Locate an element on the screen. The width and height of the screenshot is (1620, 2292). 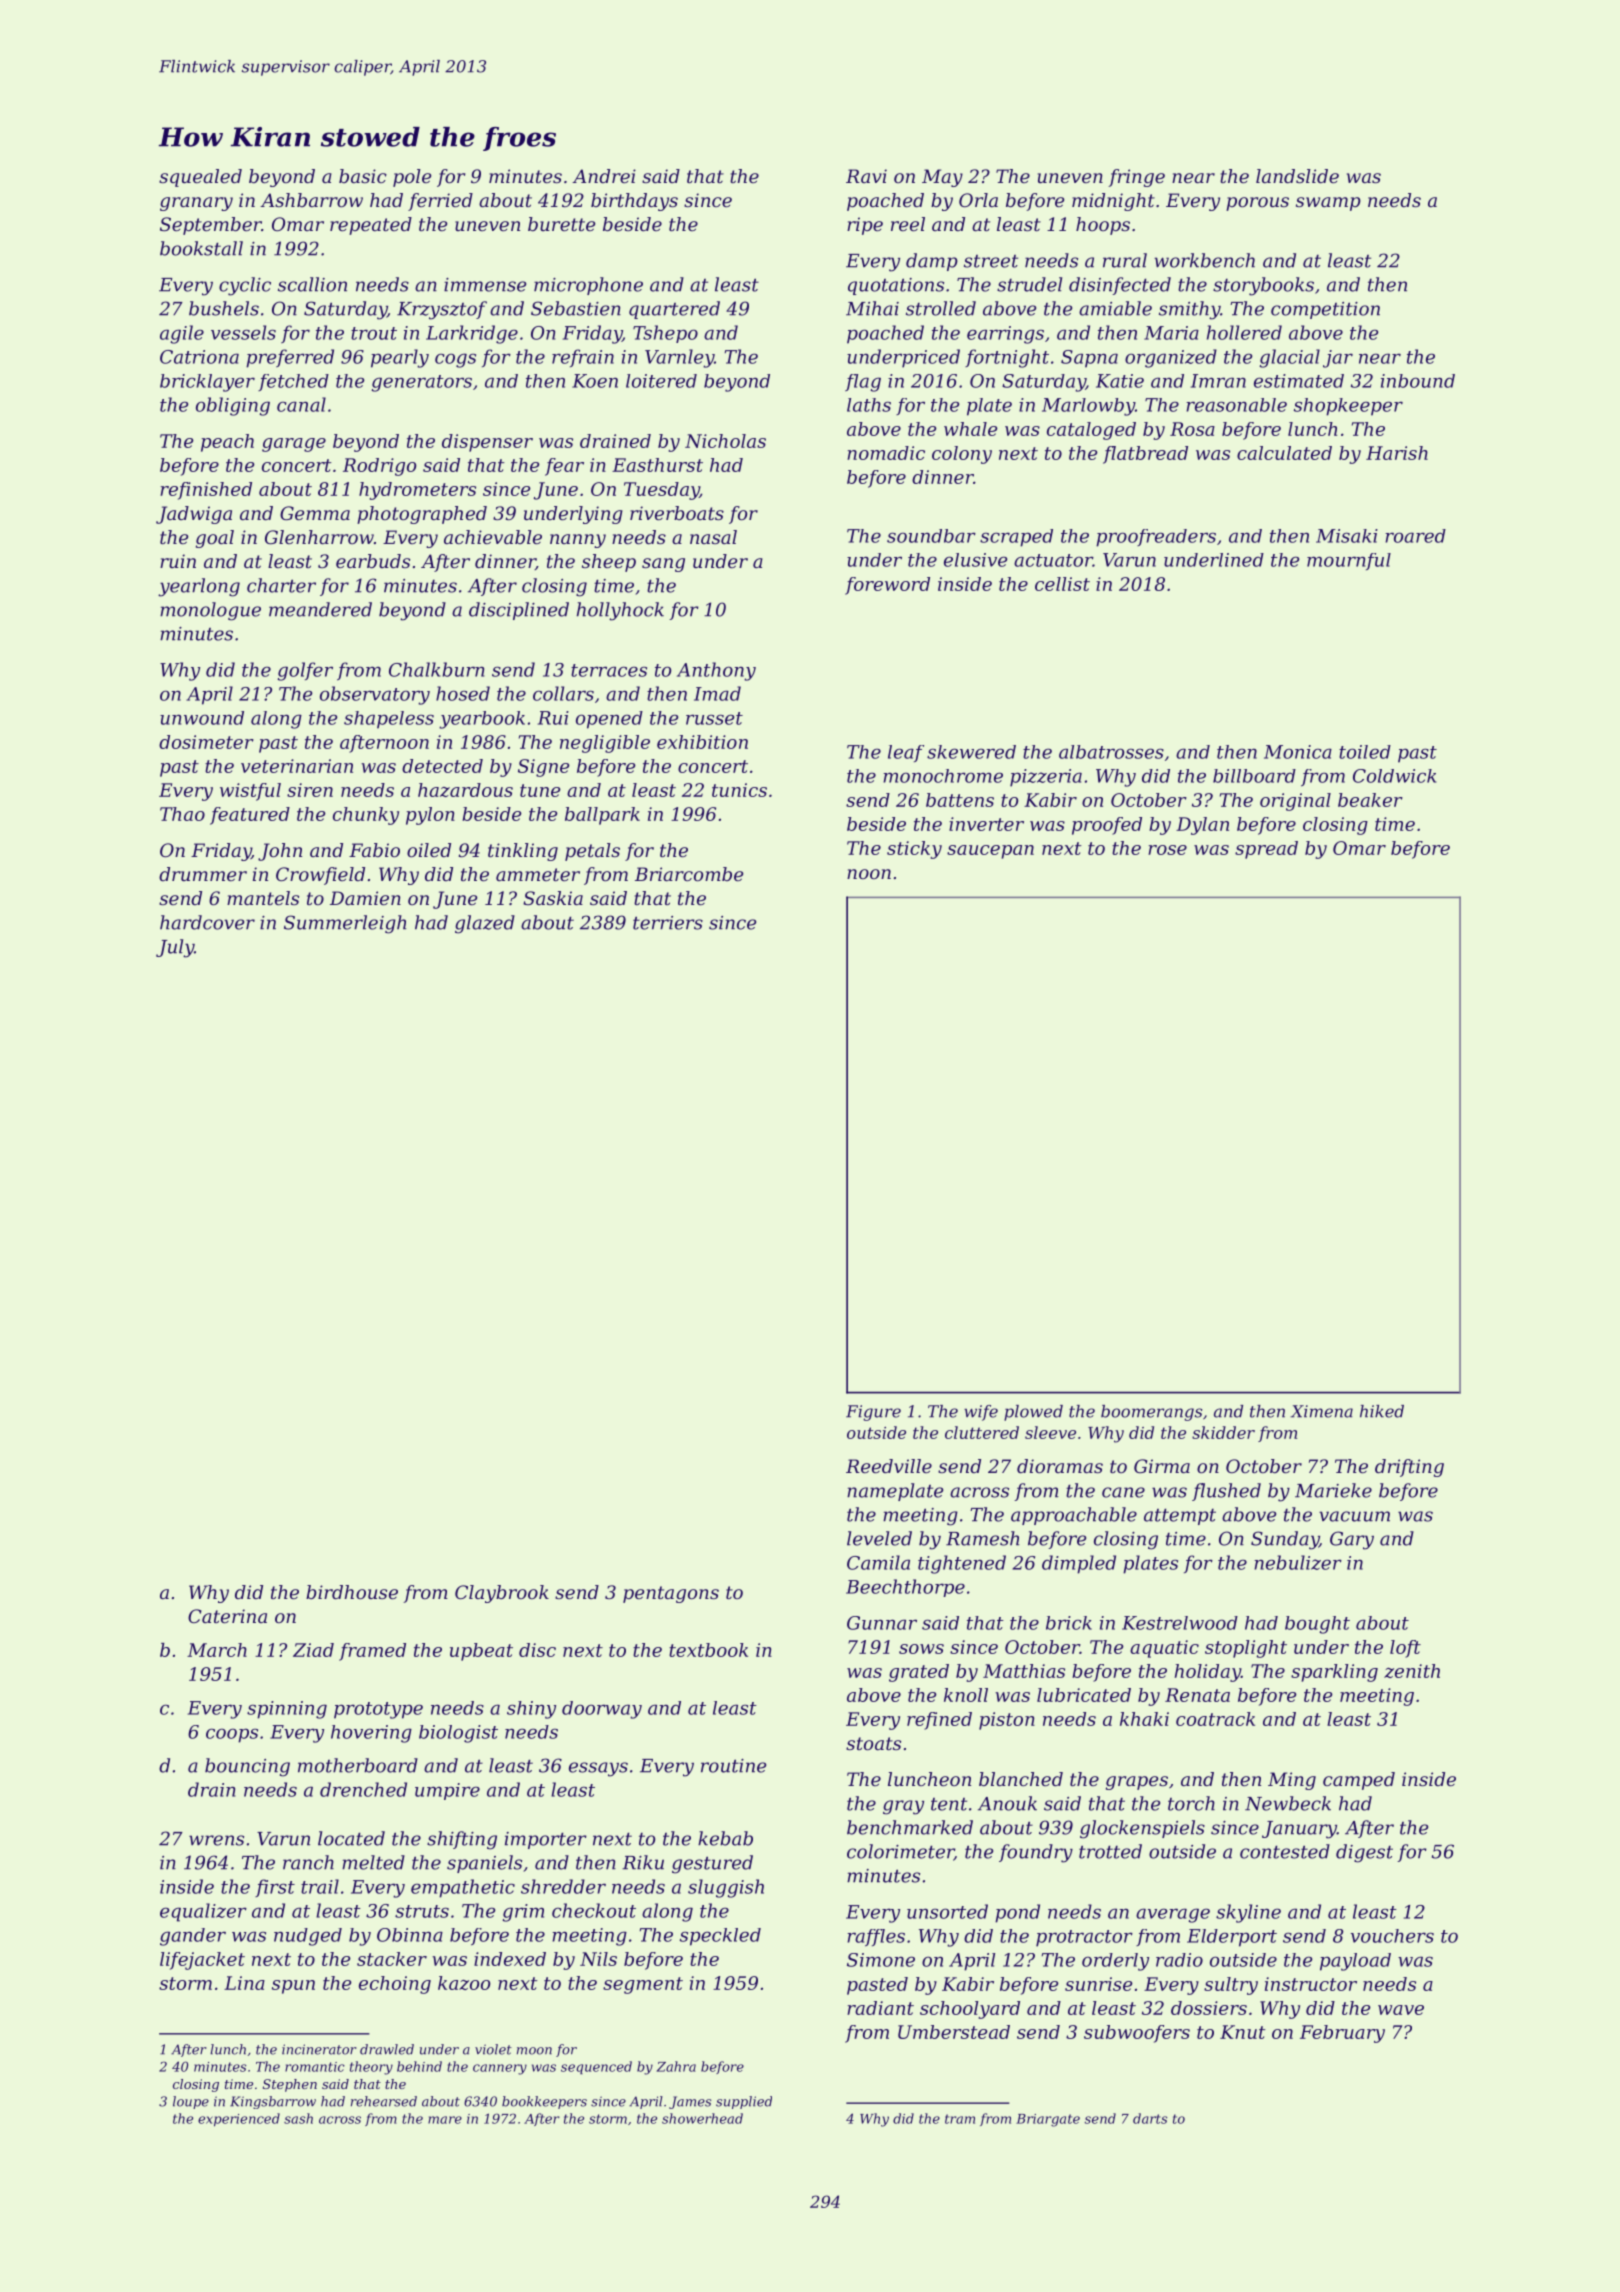
Figure is located at coordinates (873, 1413).
